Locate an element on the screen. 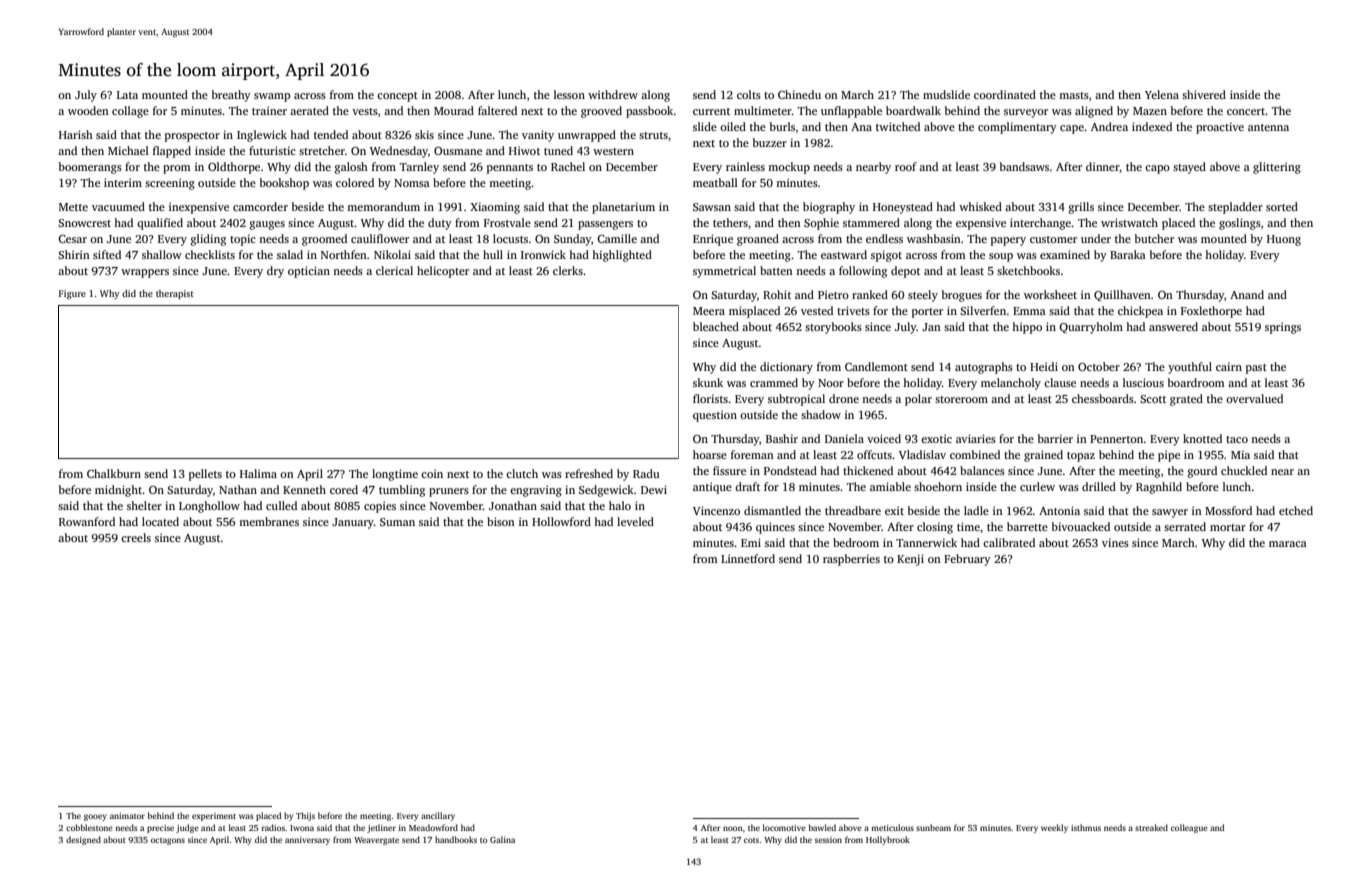  wooden is located at coordinates (88, 110).
